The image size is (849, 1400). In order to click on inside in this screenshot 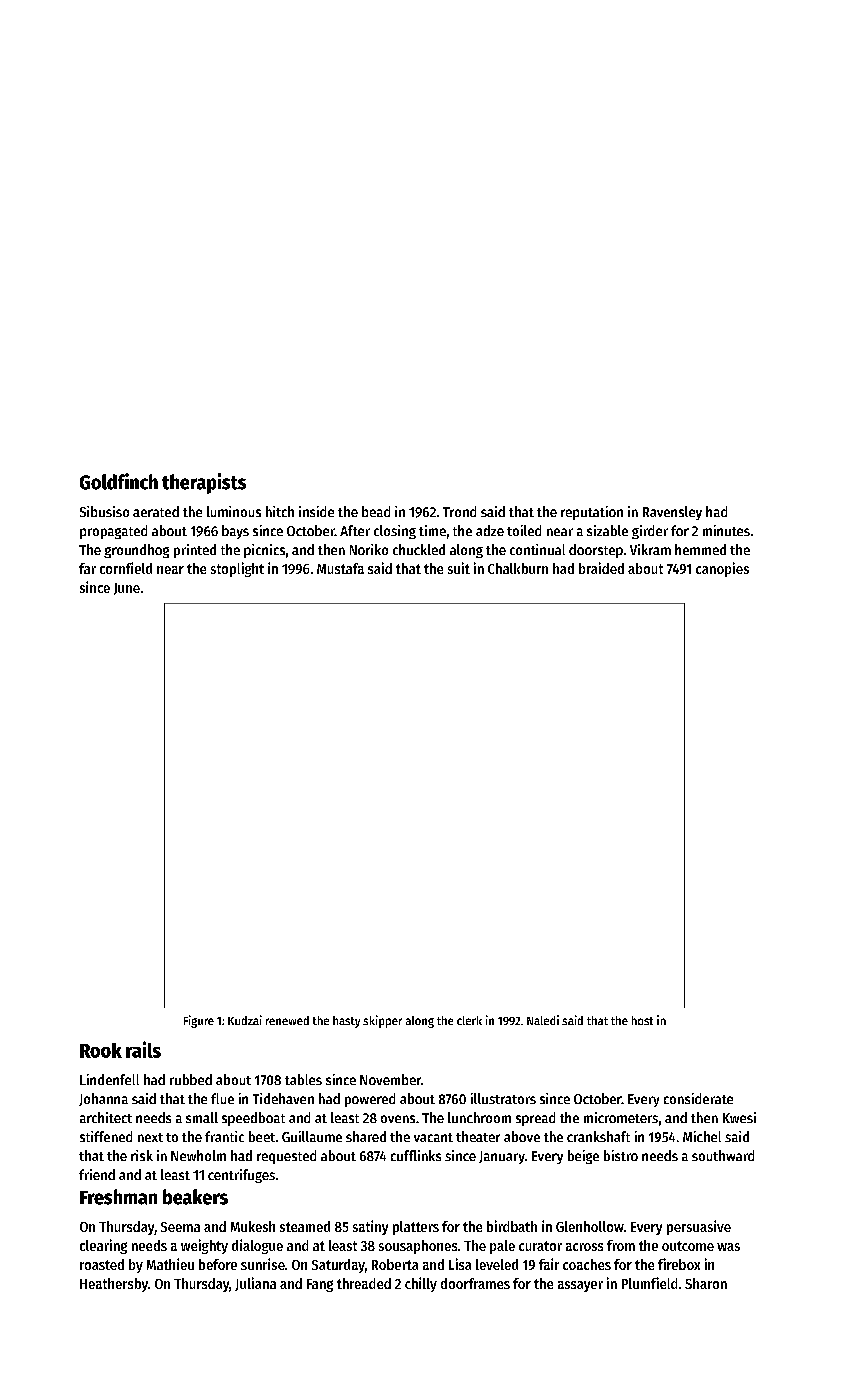, I will do `click(316, 511)`.
